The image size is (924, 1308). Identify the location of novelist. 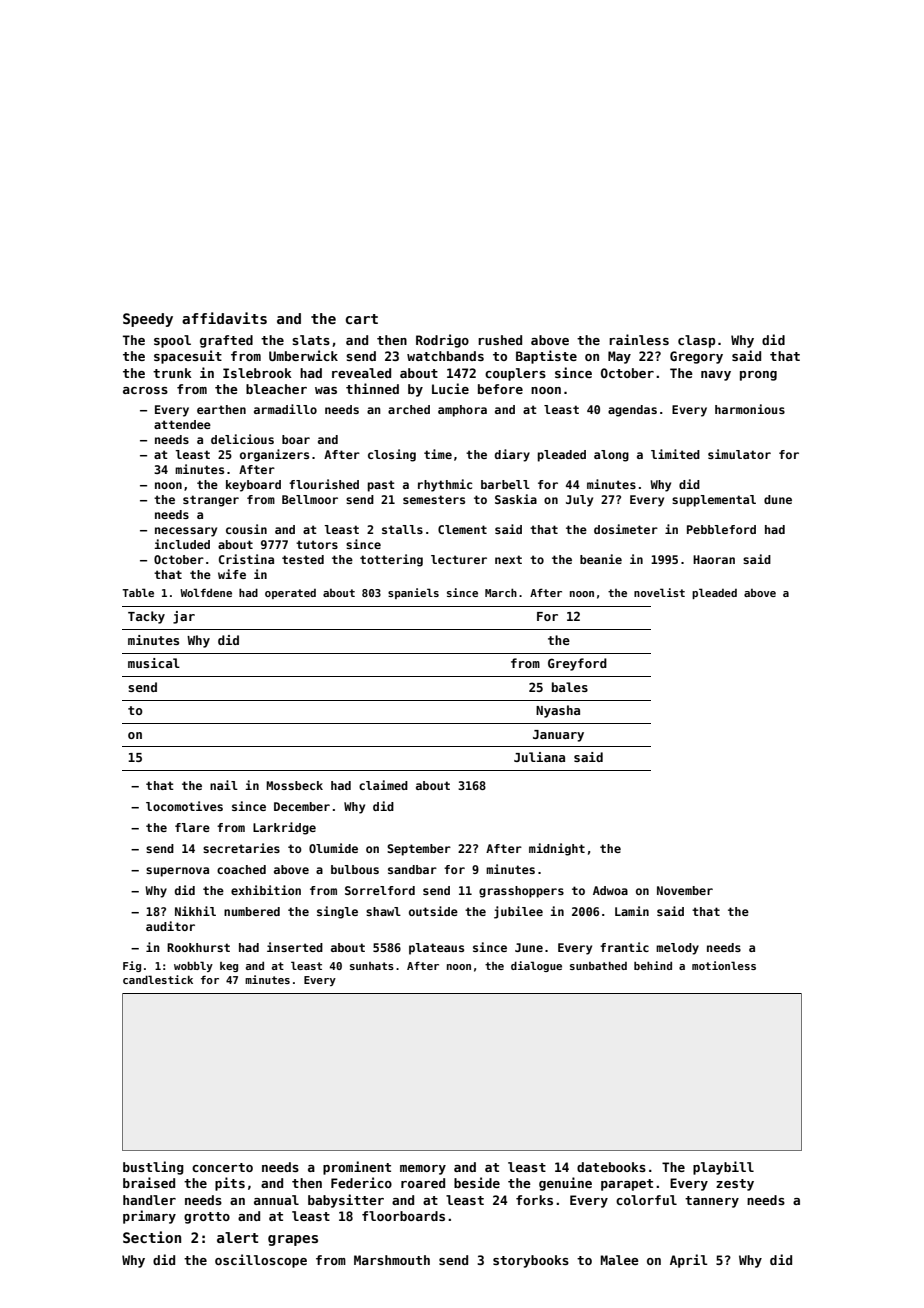
(659, 592).
